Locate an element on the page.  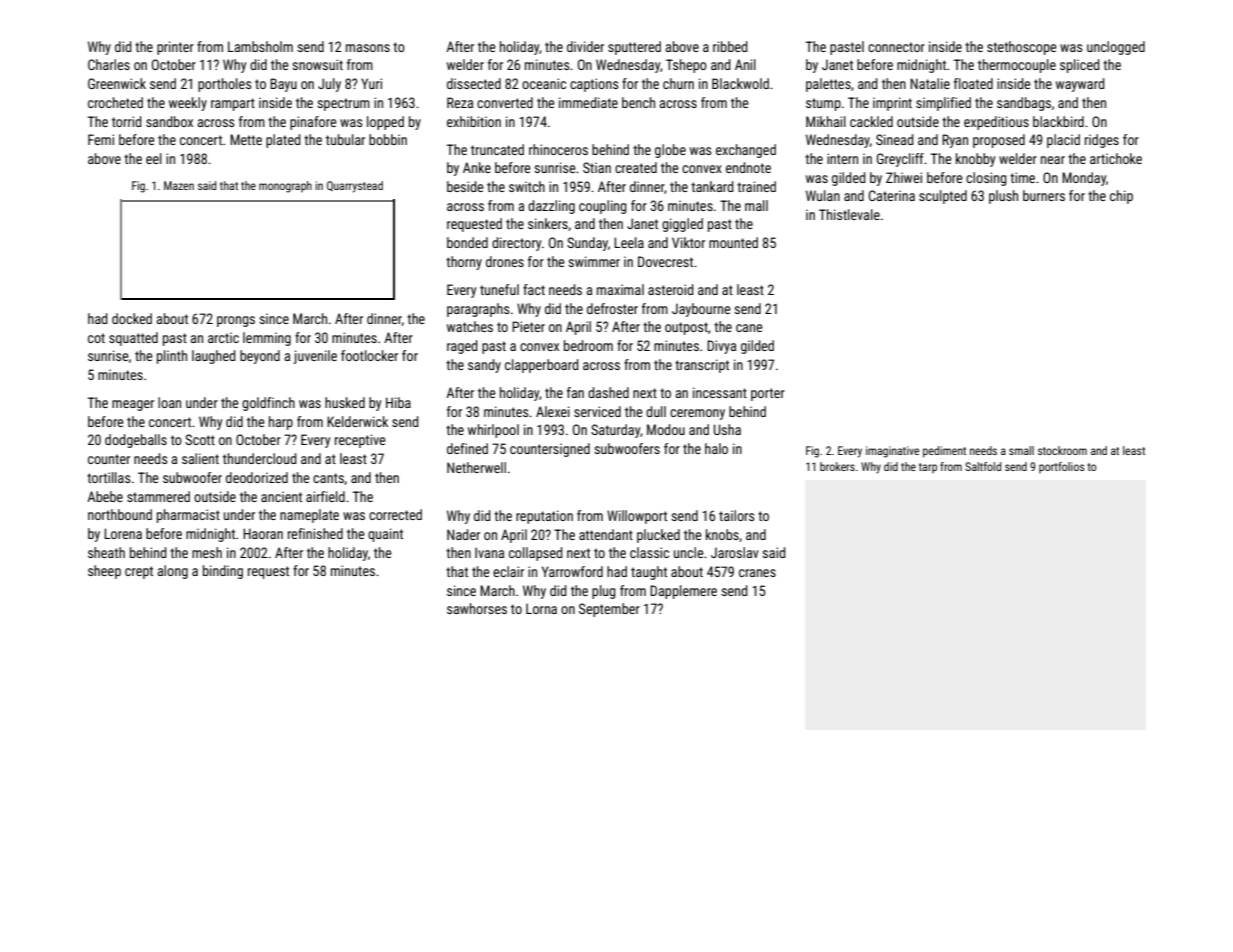
Thistlevale is located at coordinates (849, 214).
